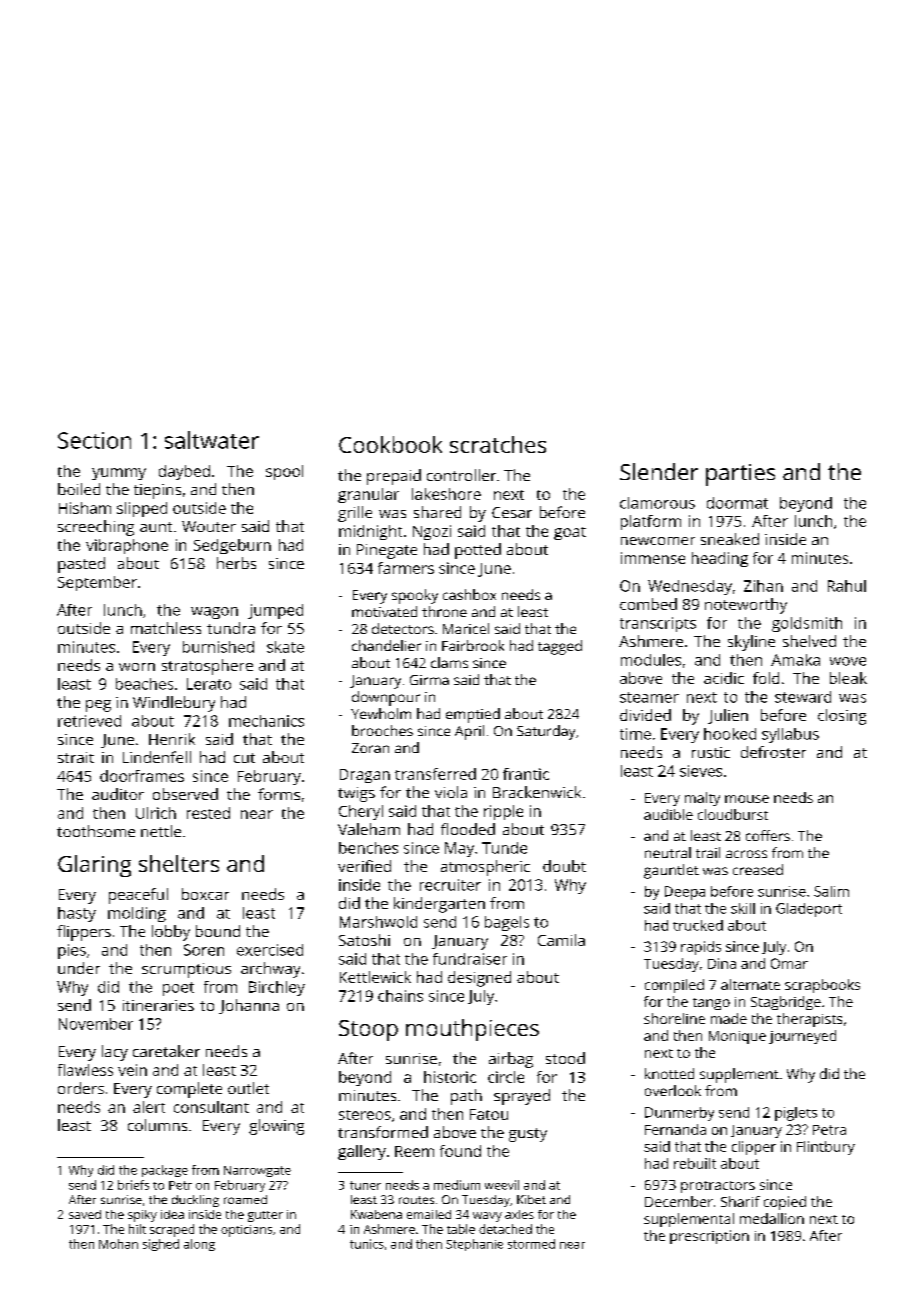 This screenshot has height=1308, width=924. Describe the element at coordinates (648, 604) in the screenshot. I see `combed` at that location.
